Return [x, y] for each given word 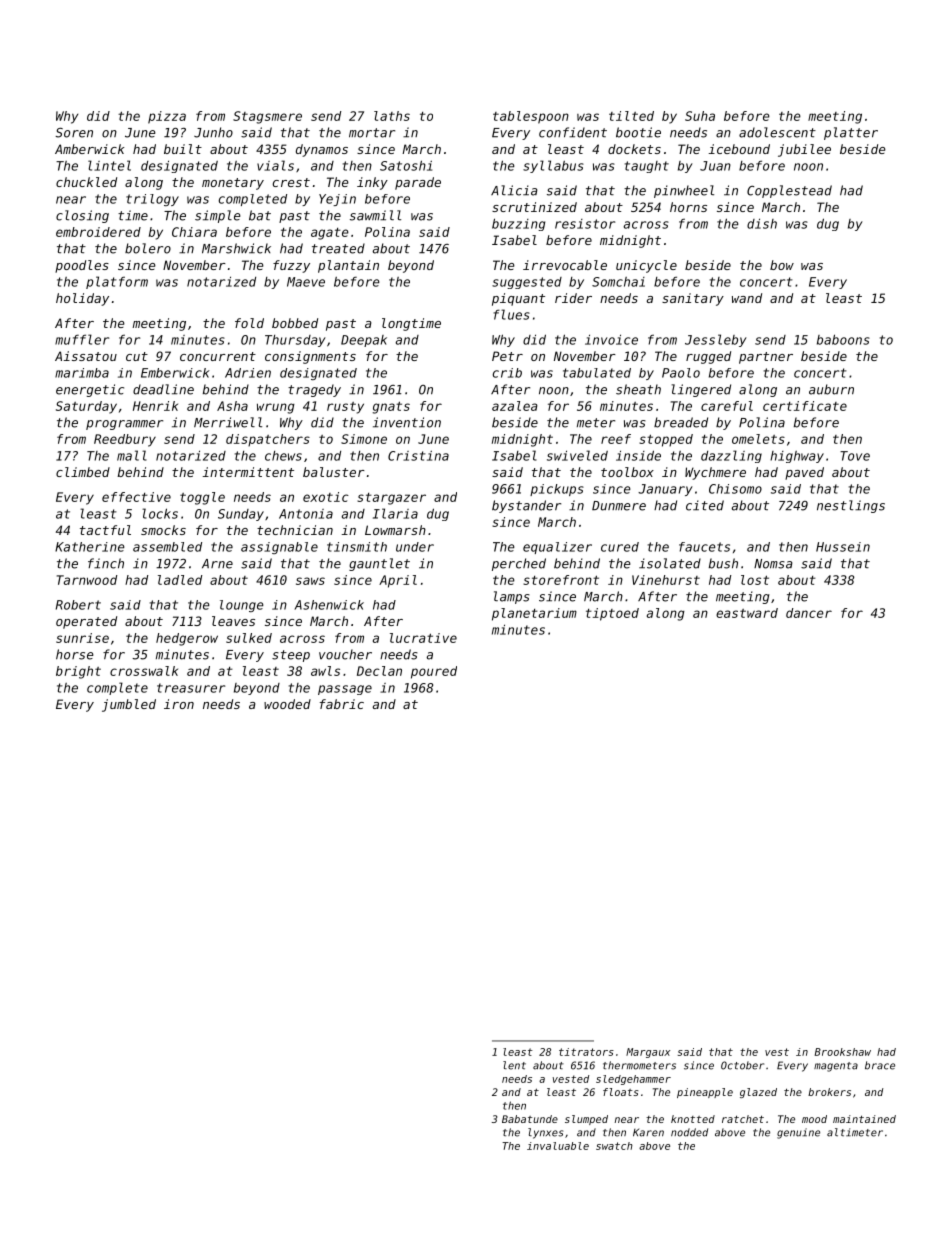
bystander [526, 506]
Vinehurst [666, 580]
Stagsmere [267, 117]
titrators [586, 1052]
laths [392, 116]
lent [514, 1065]
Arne [217, 564]
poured [434, 672]
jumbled [129, 705]
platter [851, 133]
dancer [809, 613]
